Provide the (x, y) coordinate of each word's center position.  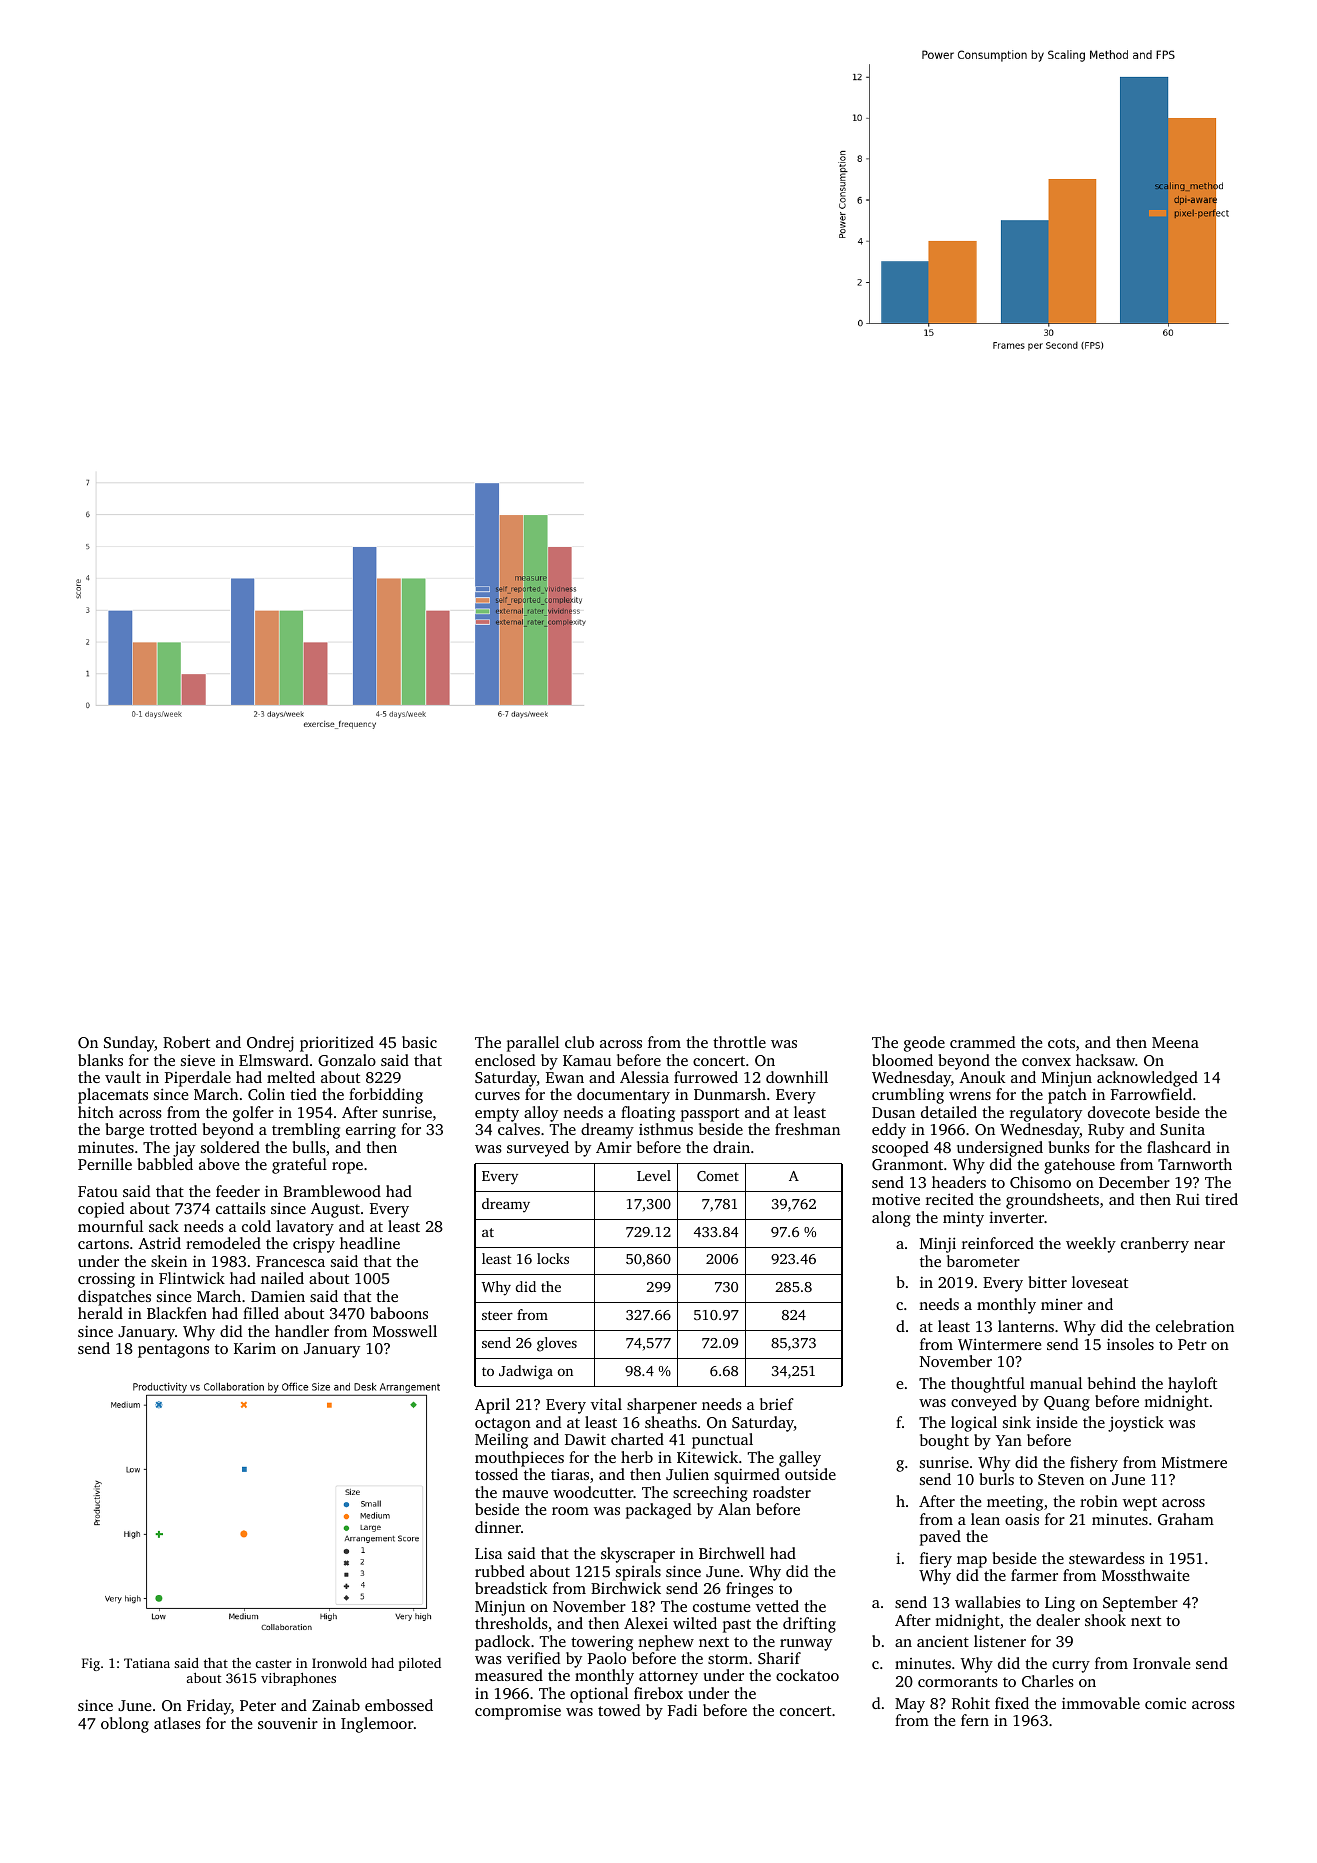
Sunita (1182, 1129)
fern (975, 1720)
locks (553, 1258)
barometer (983, 1261)
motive (896, 1199)
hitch (96, 1112)
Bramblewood (332, 1191)
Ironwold (339, 1662)
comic (1165, 1703)
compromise (518, 1712)
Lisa (488, 1553)
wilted (695, 1623)
